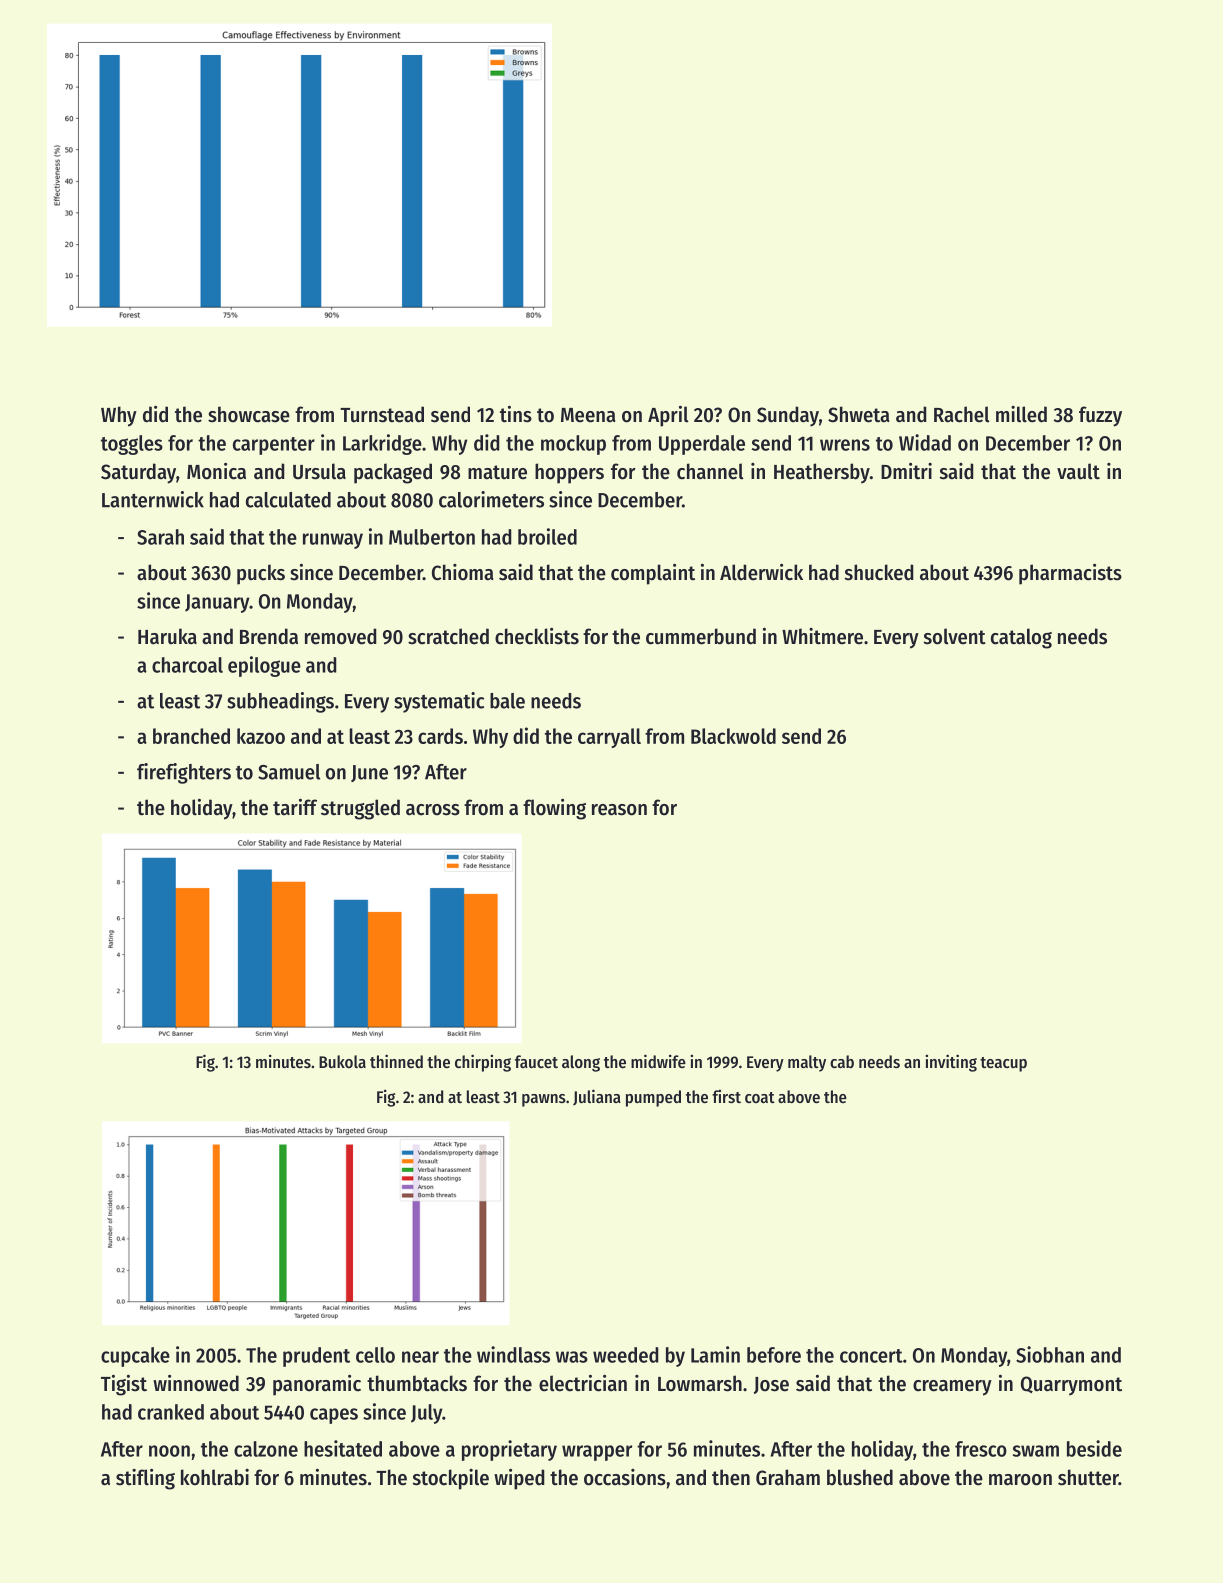 This page has height=1583, width=1223. What do you see at coordinates (519, 1479) in the page?
I see `wiped` at bounding box center [519, 1479].
